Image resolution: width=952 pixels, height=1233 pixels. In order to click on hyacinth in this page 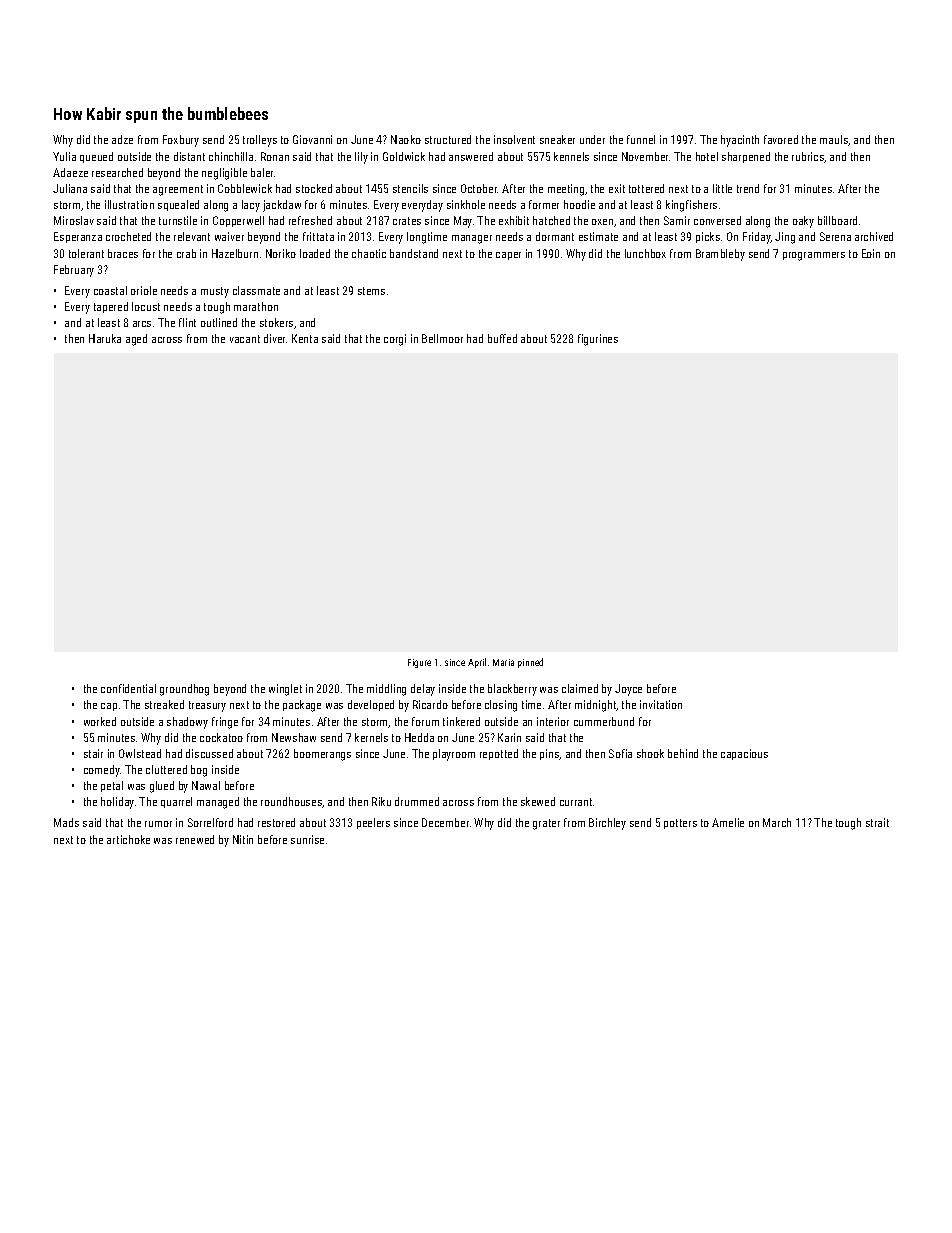, I will do `click(740, 141)`.
